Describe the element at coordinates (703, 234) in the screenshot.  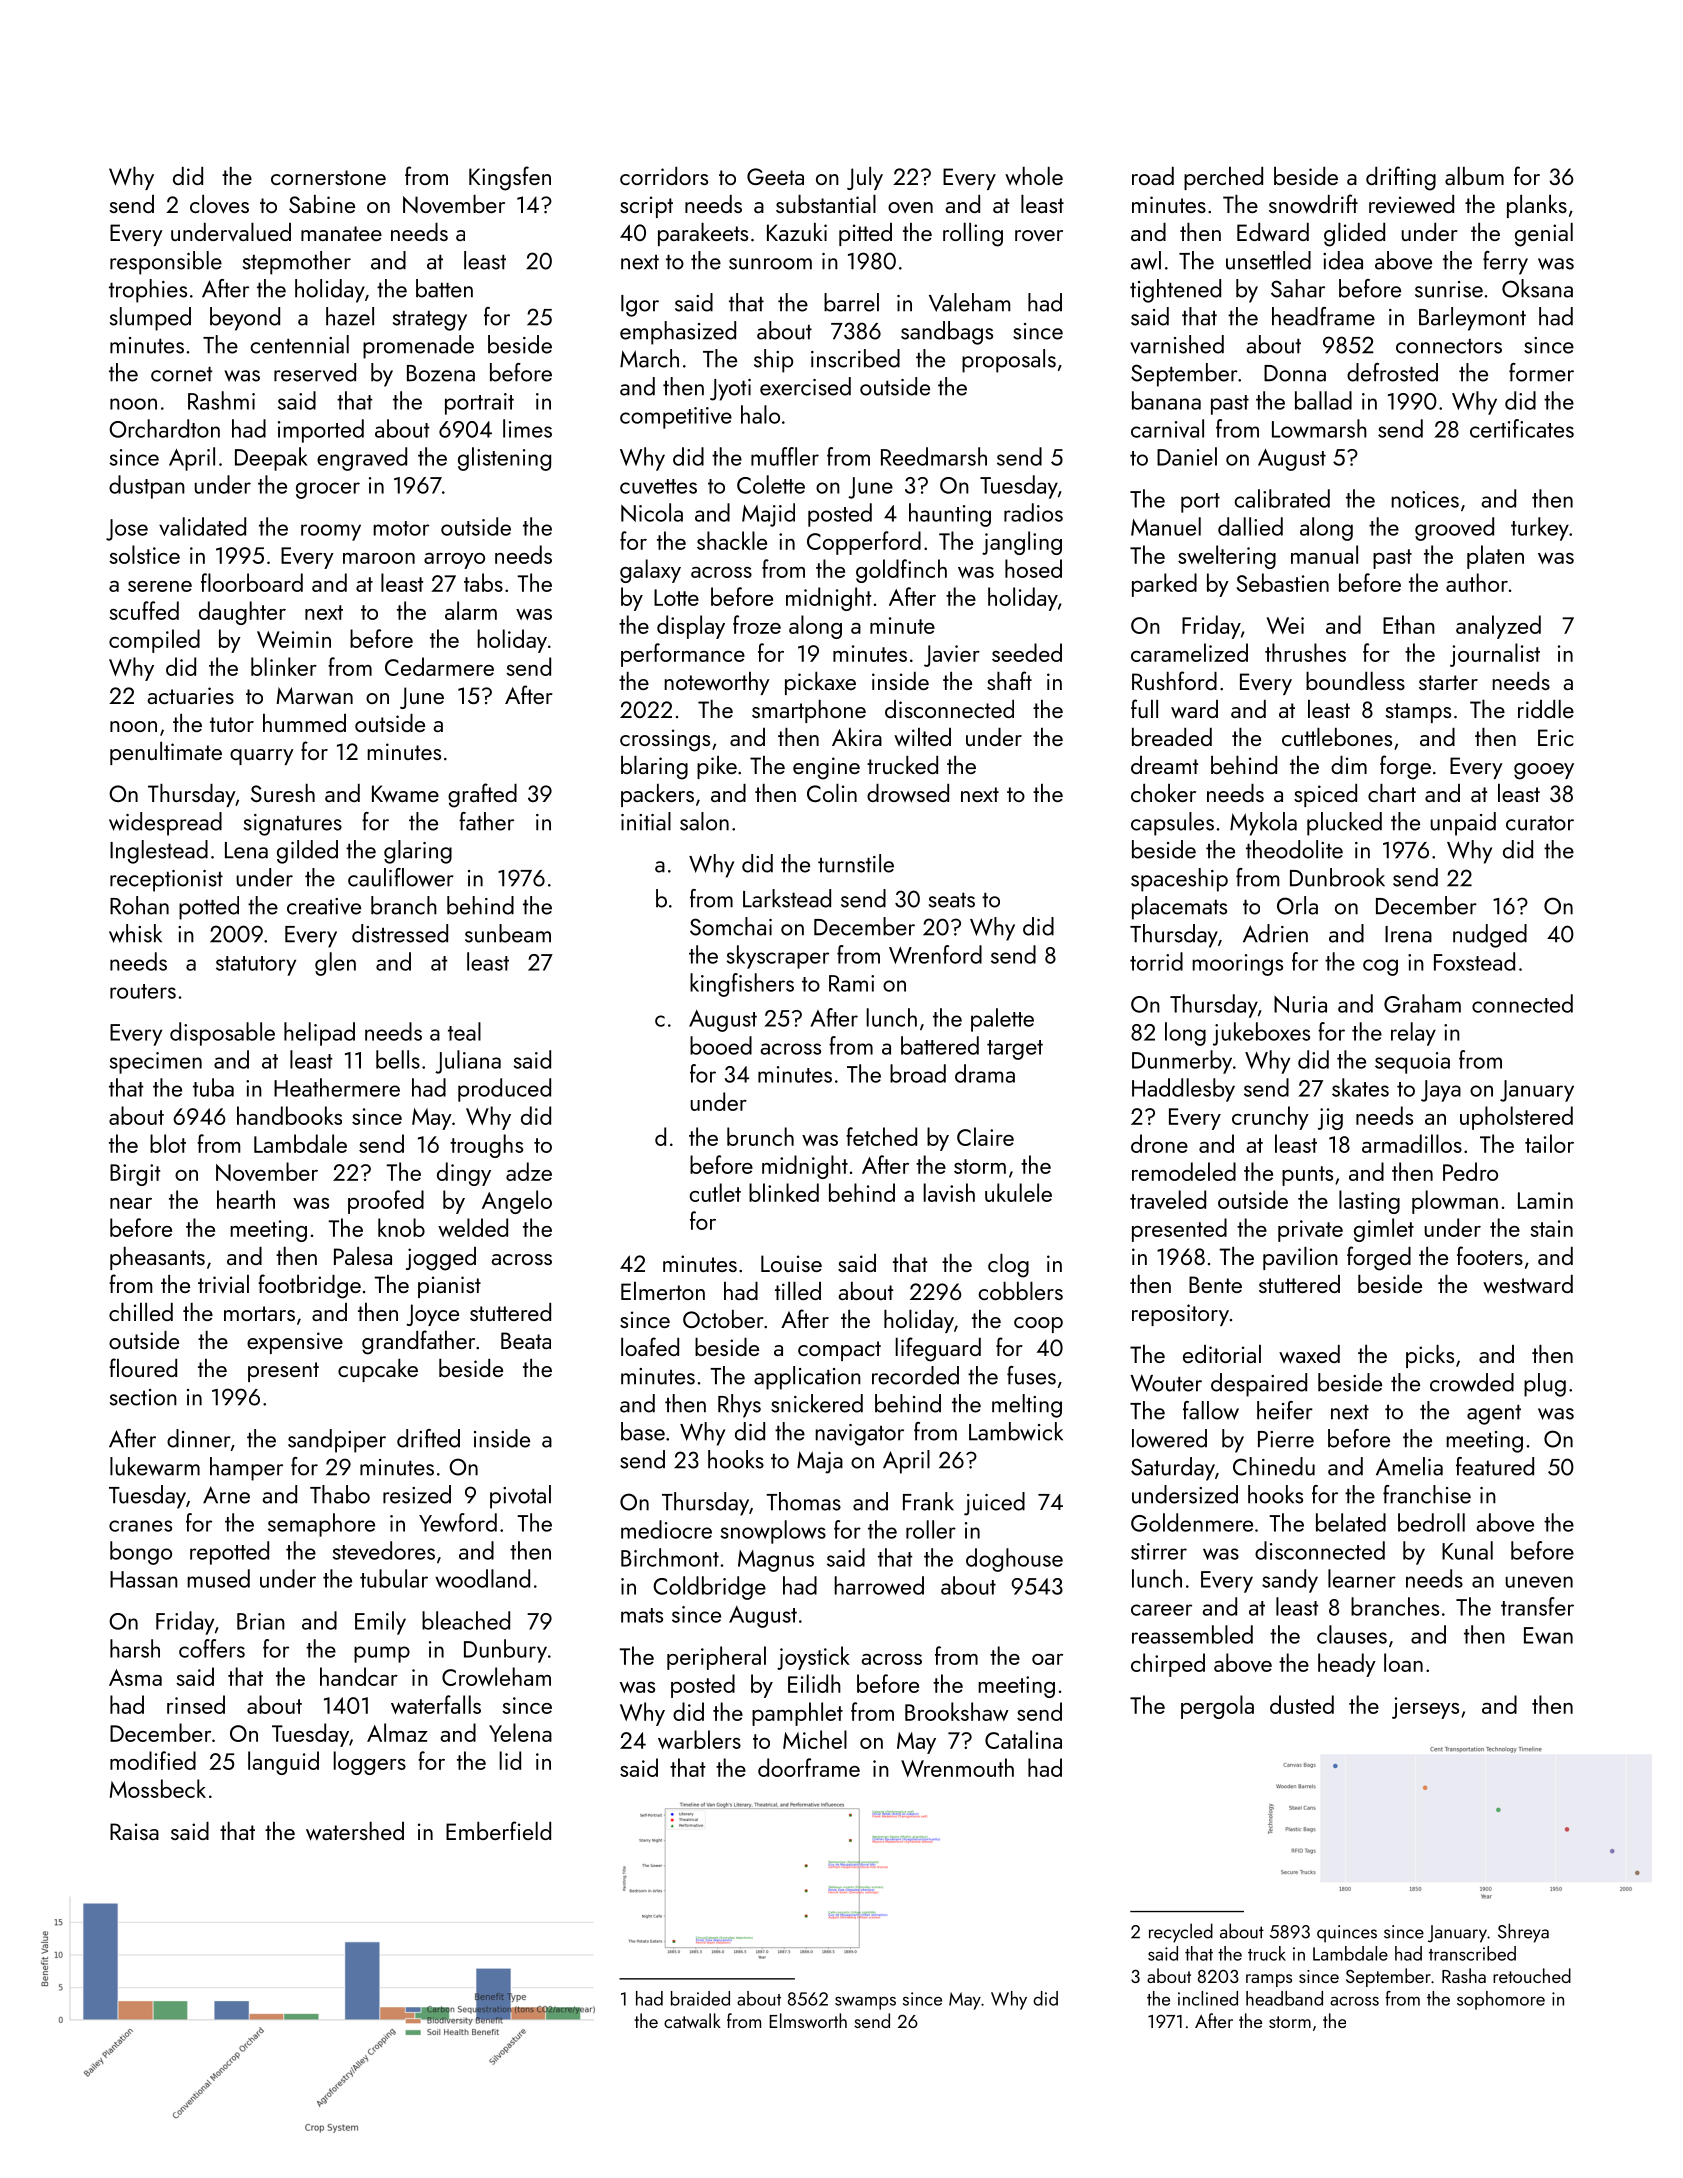
I see `parakeets` at that location.
